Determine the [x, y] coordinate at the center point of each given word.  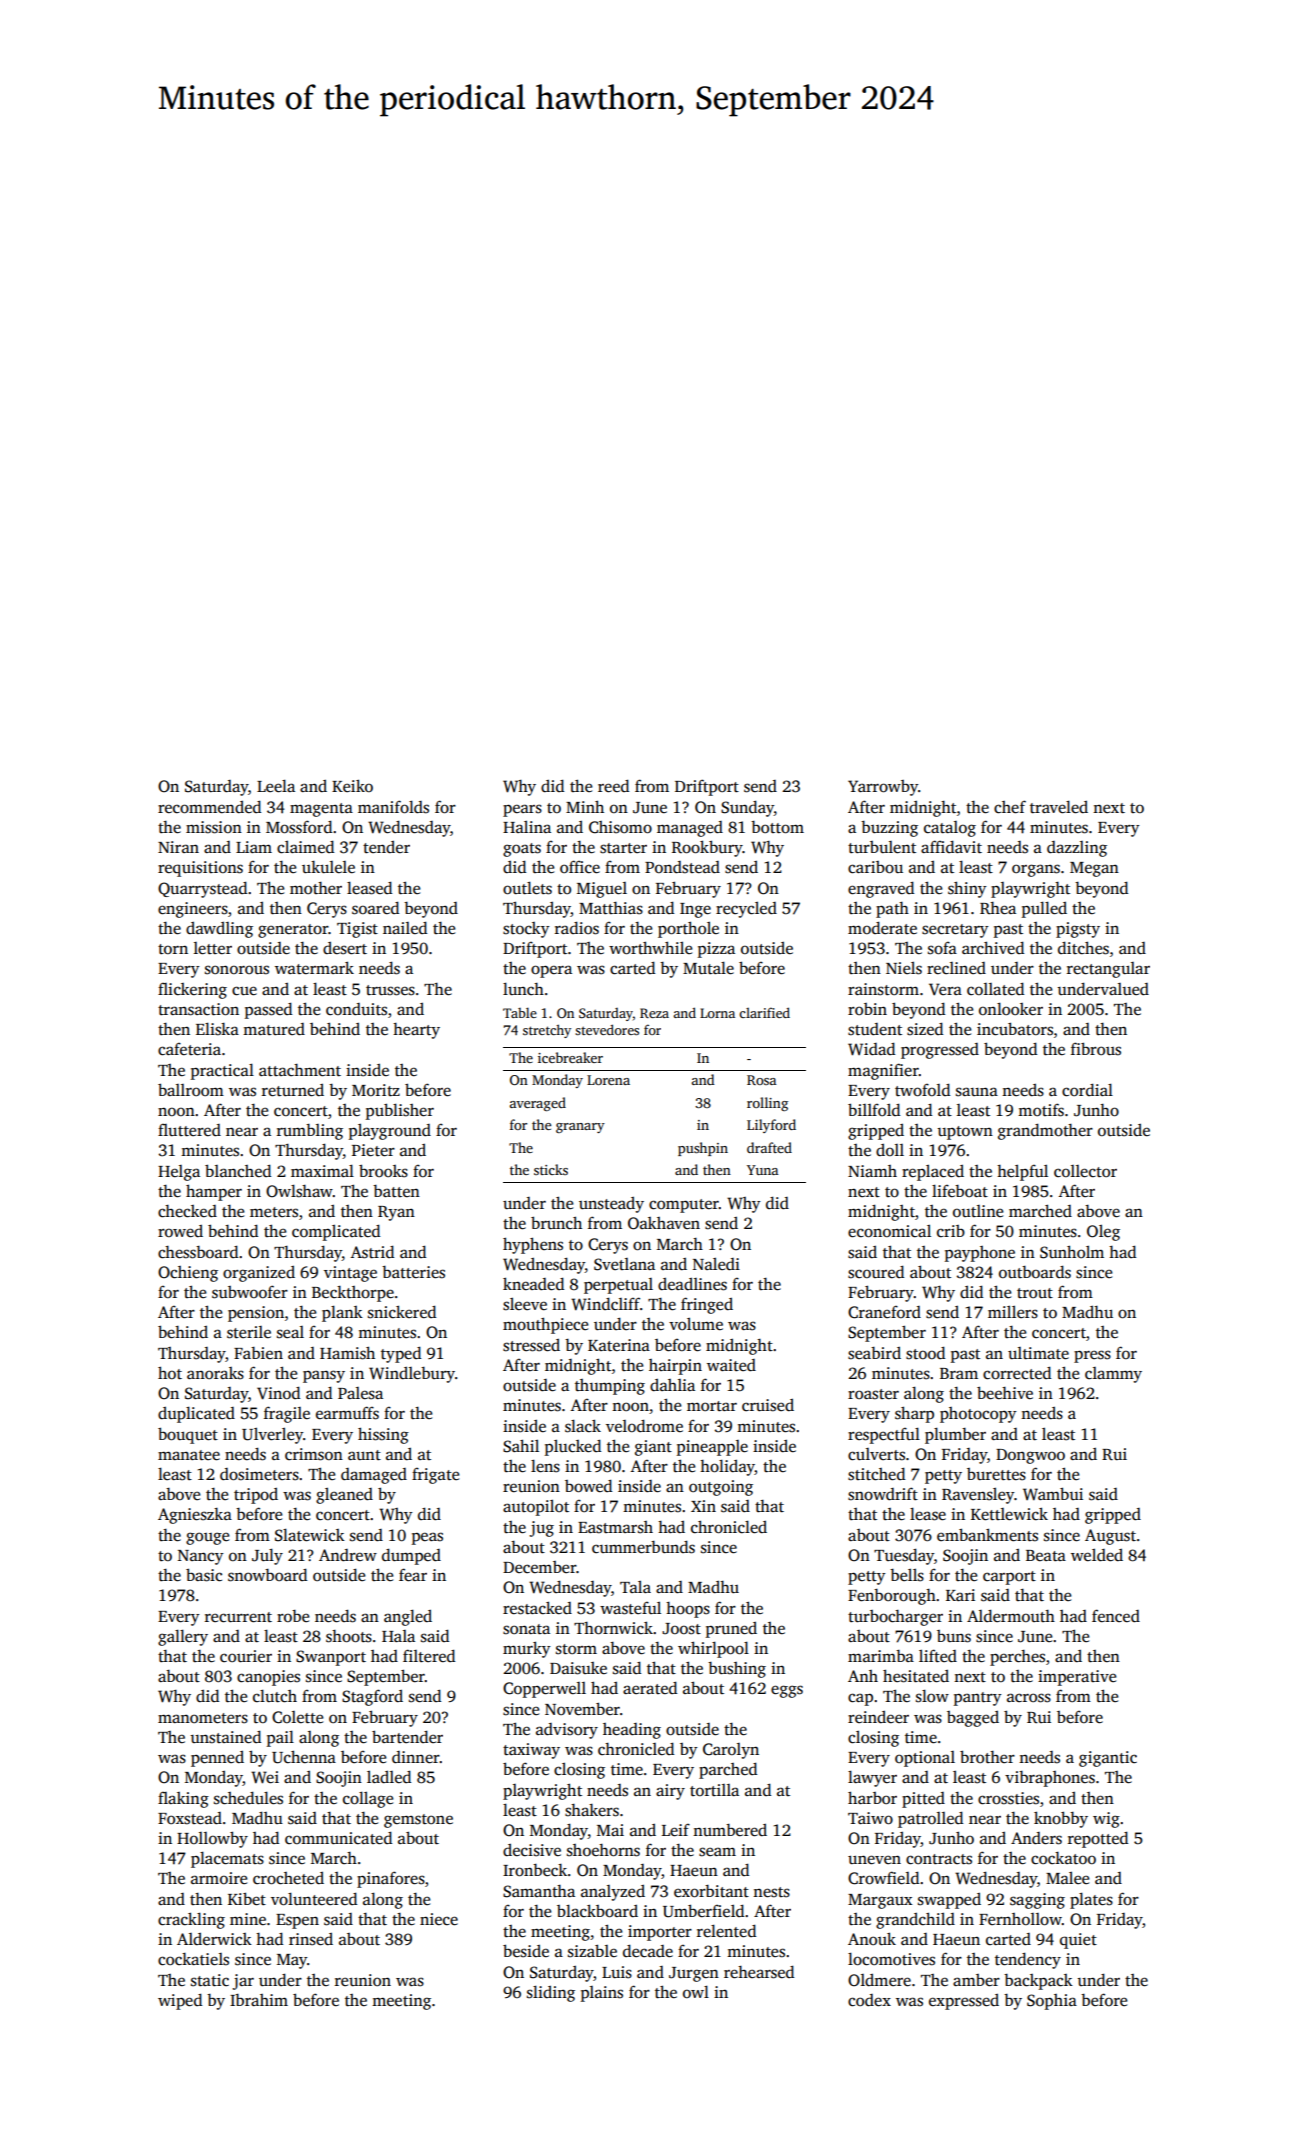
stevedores [607, 1029]
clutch [275, 1696]
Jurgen [694, 1974]
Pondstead [682, 867]
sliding [551, 1993]
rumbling [310, 1132]
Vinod [278, 1393]
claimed [305, 847]
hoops [688, 1610]
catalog [950, 829]
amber [976, 1980]
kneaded [533, 1284]
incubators [1015, 1029]
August [1110, 1537]
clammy [1113, 1375]
